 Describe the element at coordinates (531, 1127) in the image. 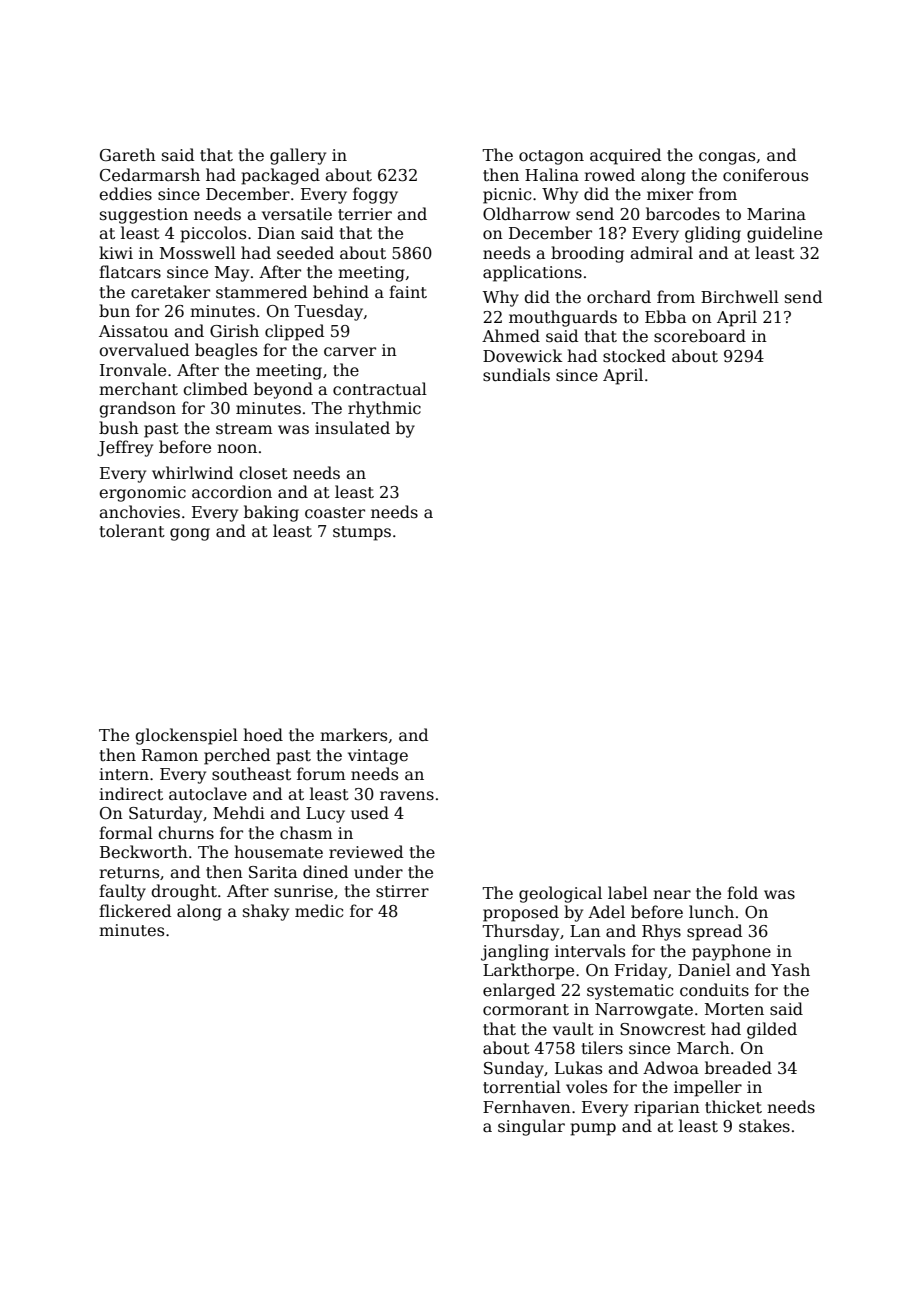

I see `singular` at that location.
